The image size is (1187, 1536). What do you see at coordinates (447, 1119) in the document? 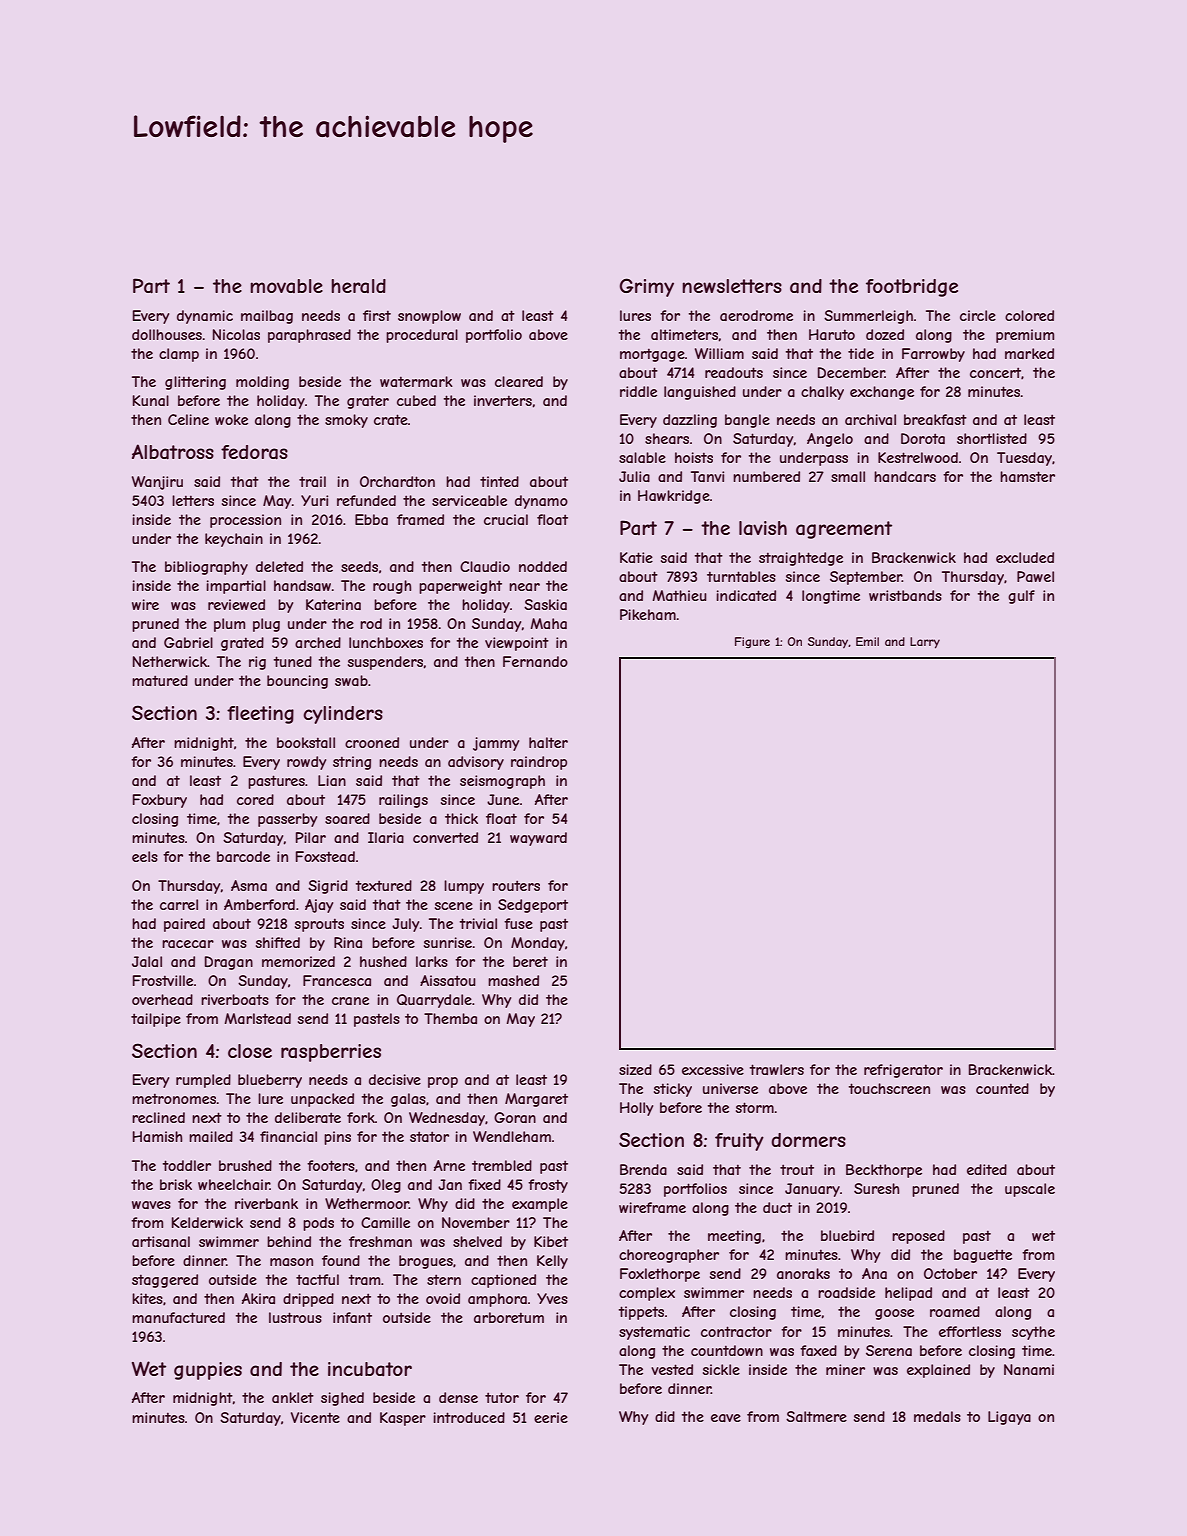
I see `Wednesday` at bounding box center [447, 1119].
